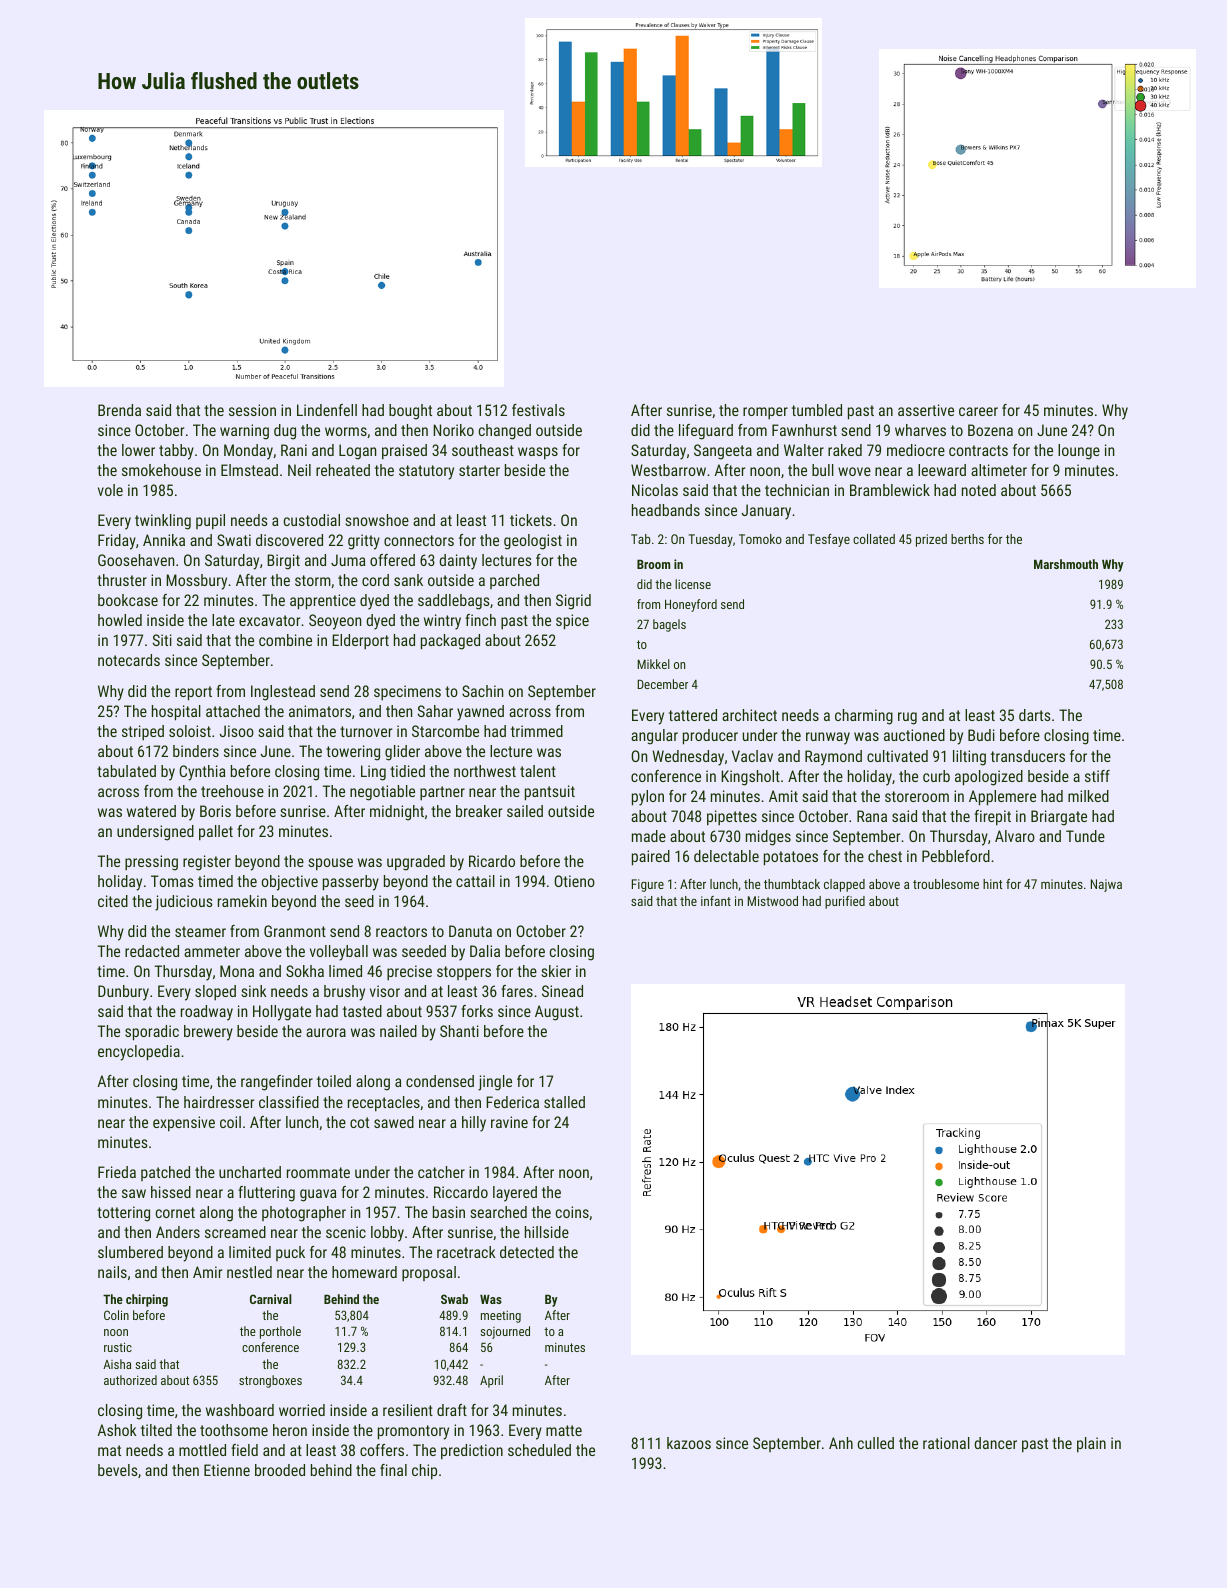  I want to click on pylon, so click(648, 798).
